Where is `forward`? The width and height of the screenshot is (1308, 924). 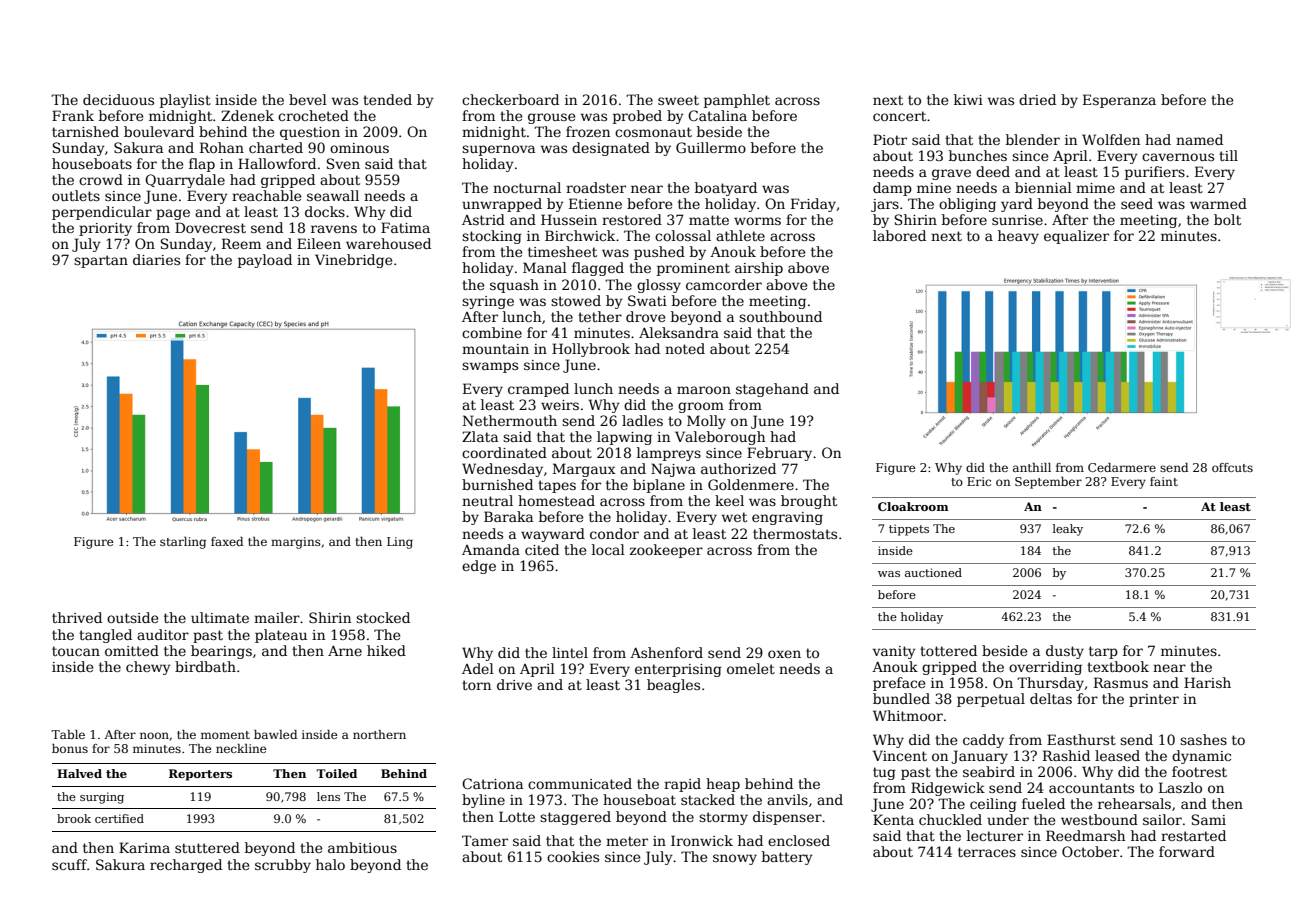
forward is located at coordinates (1187, 851).
